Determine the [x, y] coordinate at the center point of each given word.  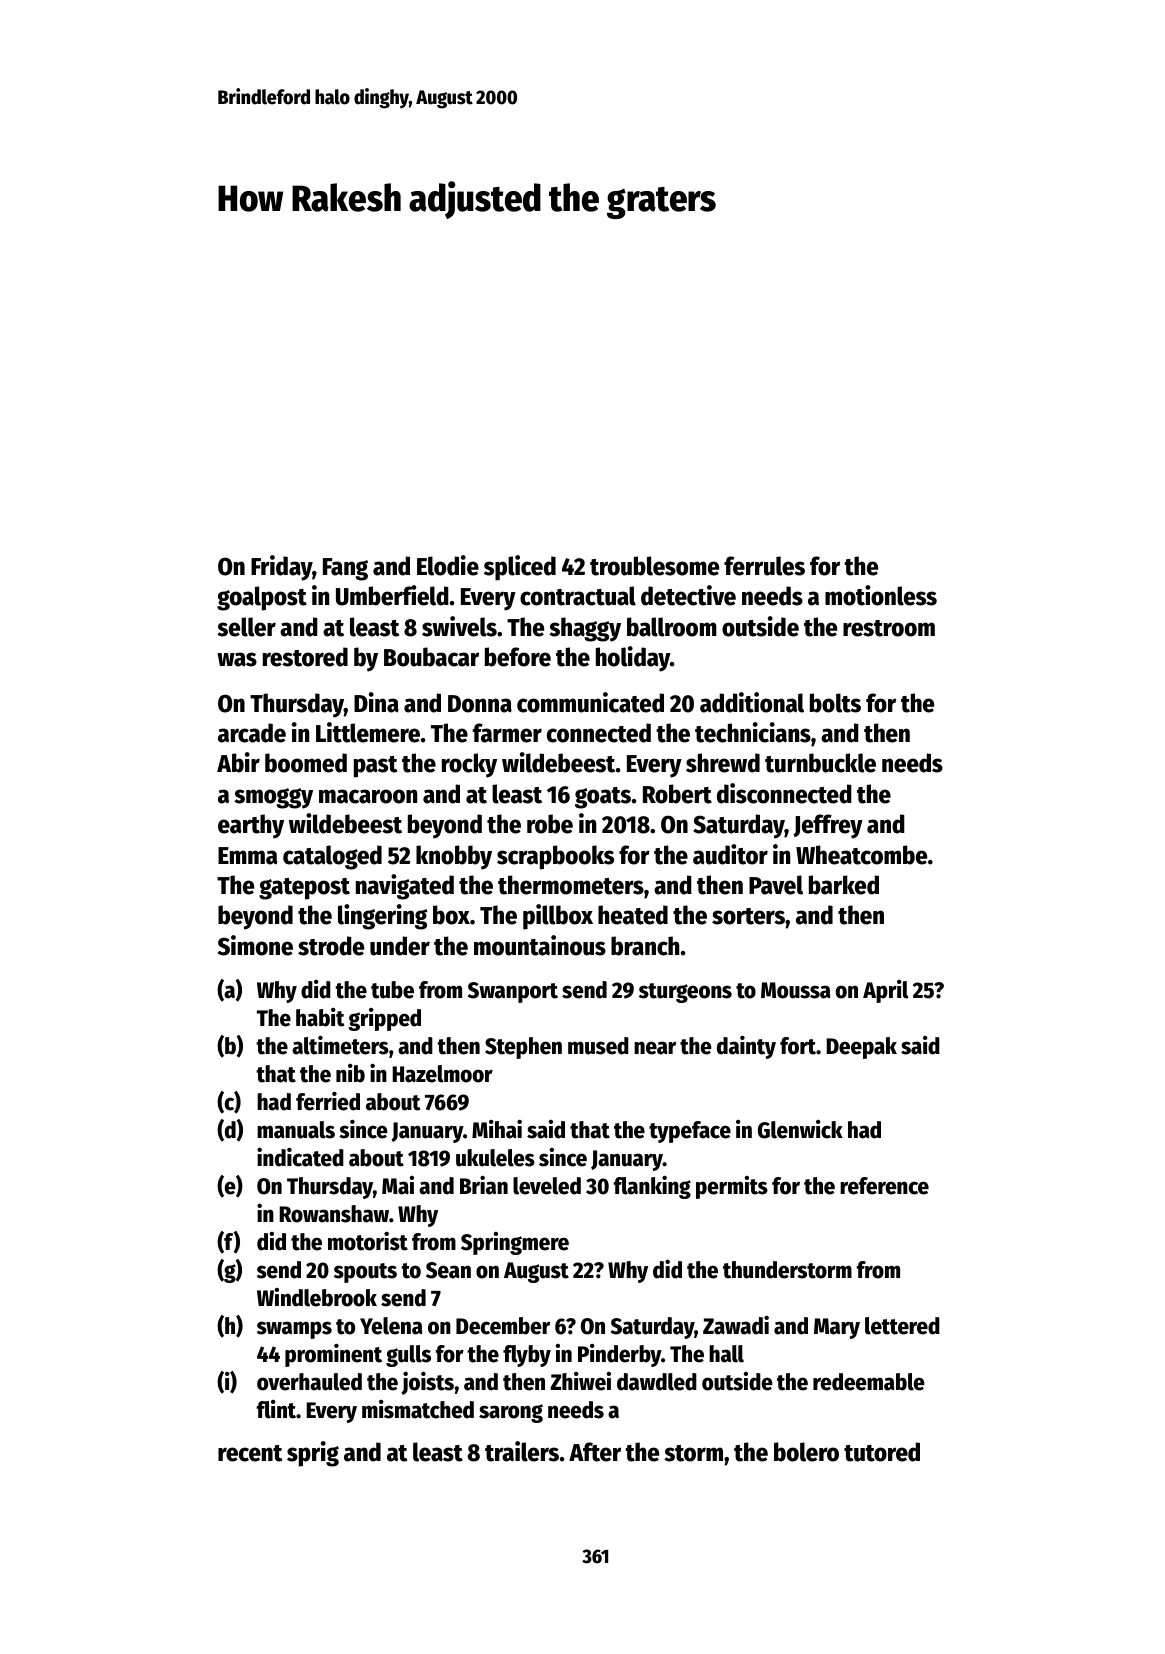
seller [246, 627]
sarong [511, 1413]
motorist [368, 1241]
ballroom [672, 627]
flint [276, 1409]
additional [752, 702]
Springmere [515, 1243]
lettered [902, 1326]
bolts [835, 703]
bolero [806, 1452]
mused [598, 1046]
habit [320, 1017]
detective [688, 595]
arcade [252, 733]
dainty [746, 1047]
